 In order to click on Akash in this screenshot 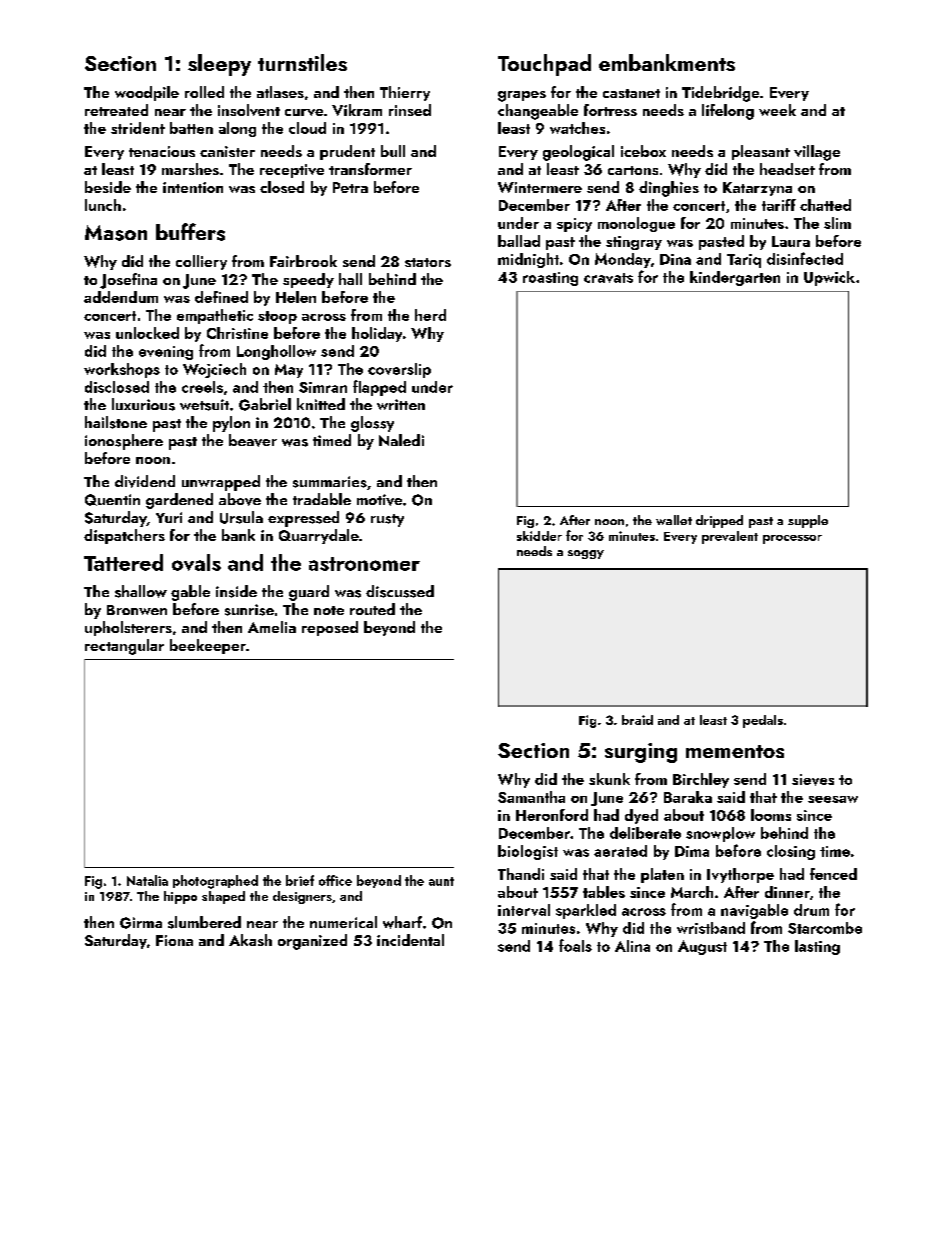, I will do `click(250, 940)`.
